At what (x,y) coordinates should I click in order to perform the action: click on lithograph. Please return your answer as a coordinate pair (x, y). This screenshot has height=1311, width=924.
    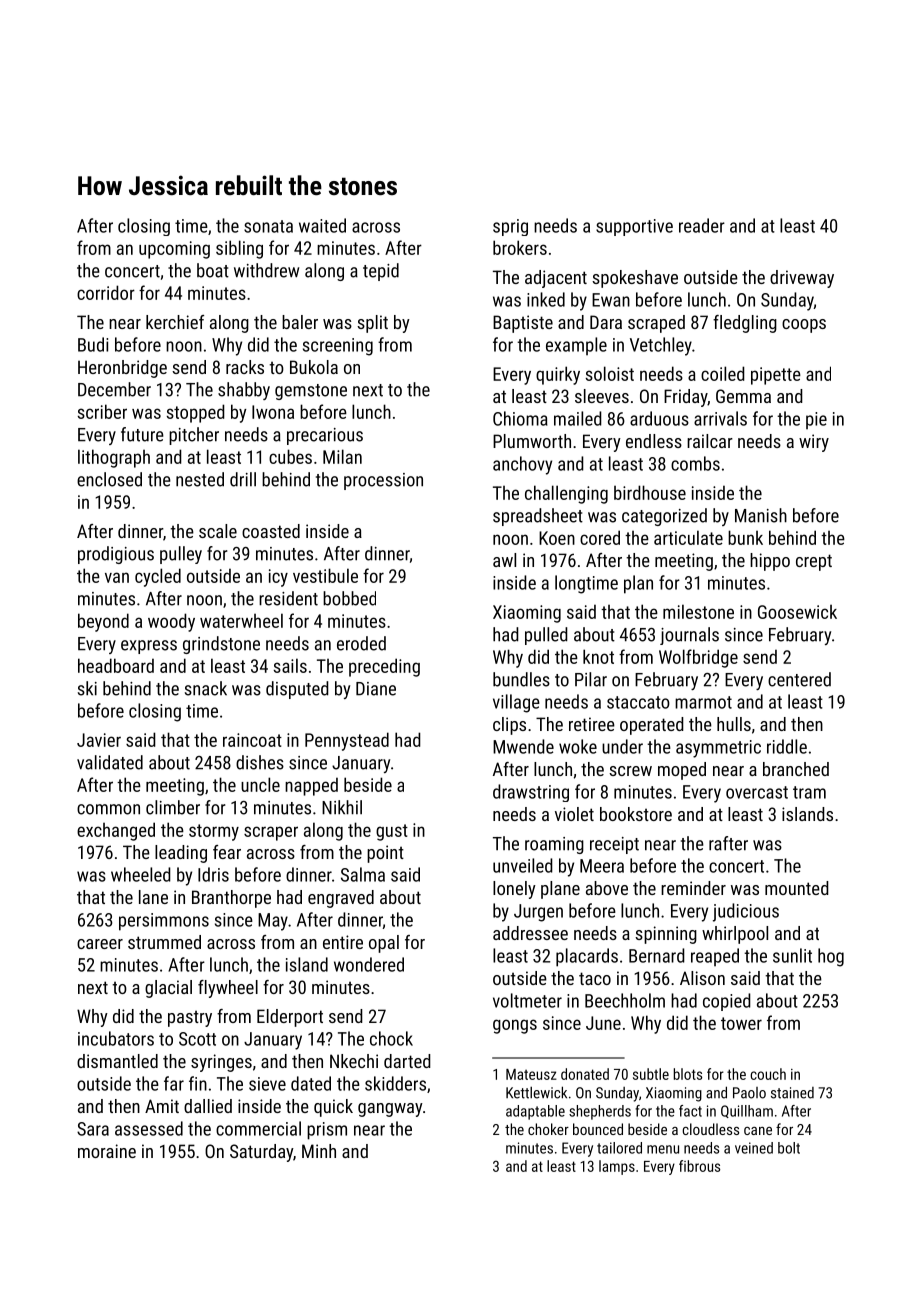
    Looking at the image, I should click on (114, 458).
